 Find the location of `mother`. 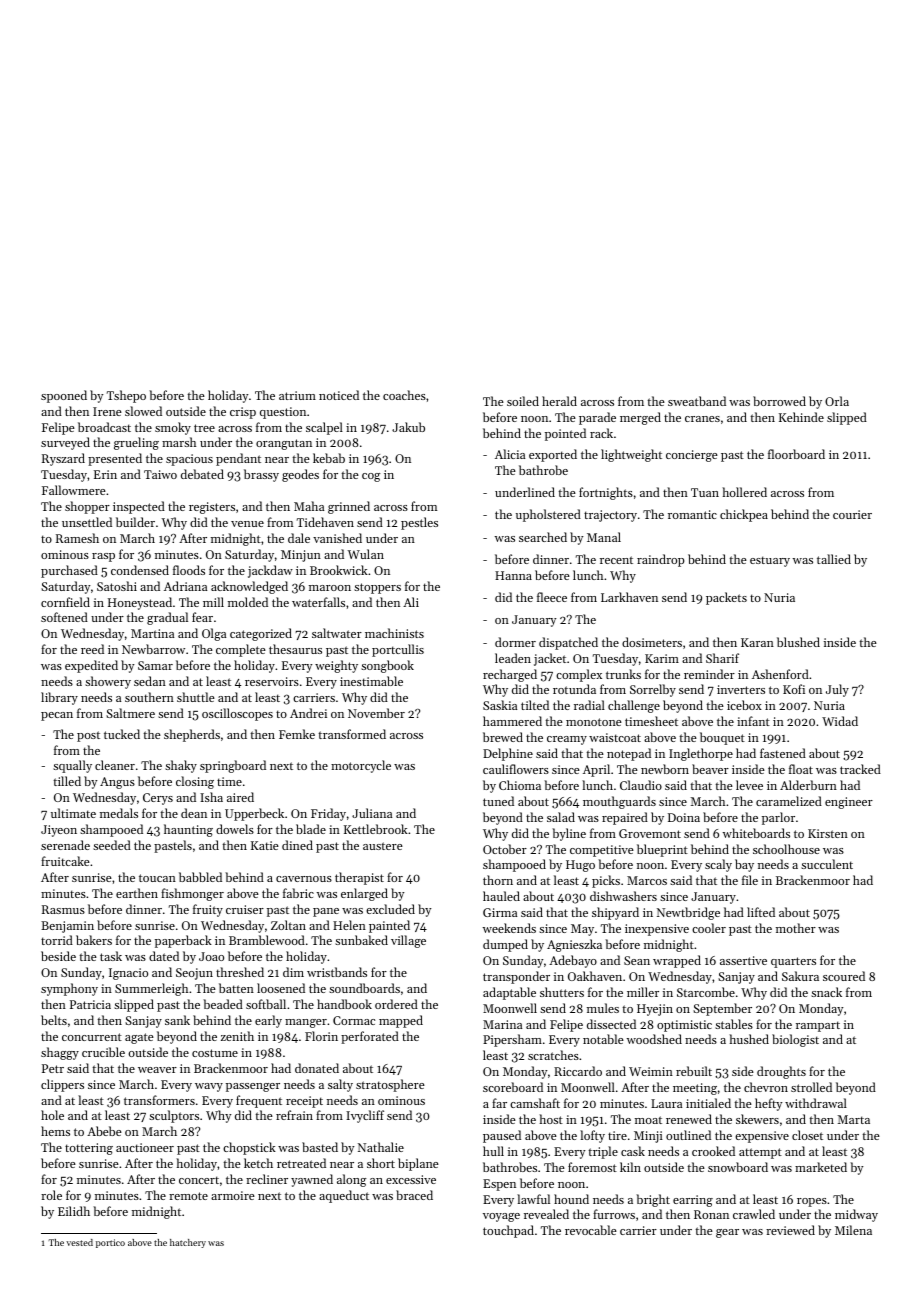

mother is located at coordinates (796, 928).
